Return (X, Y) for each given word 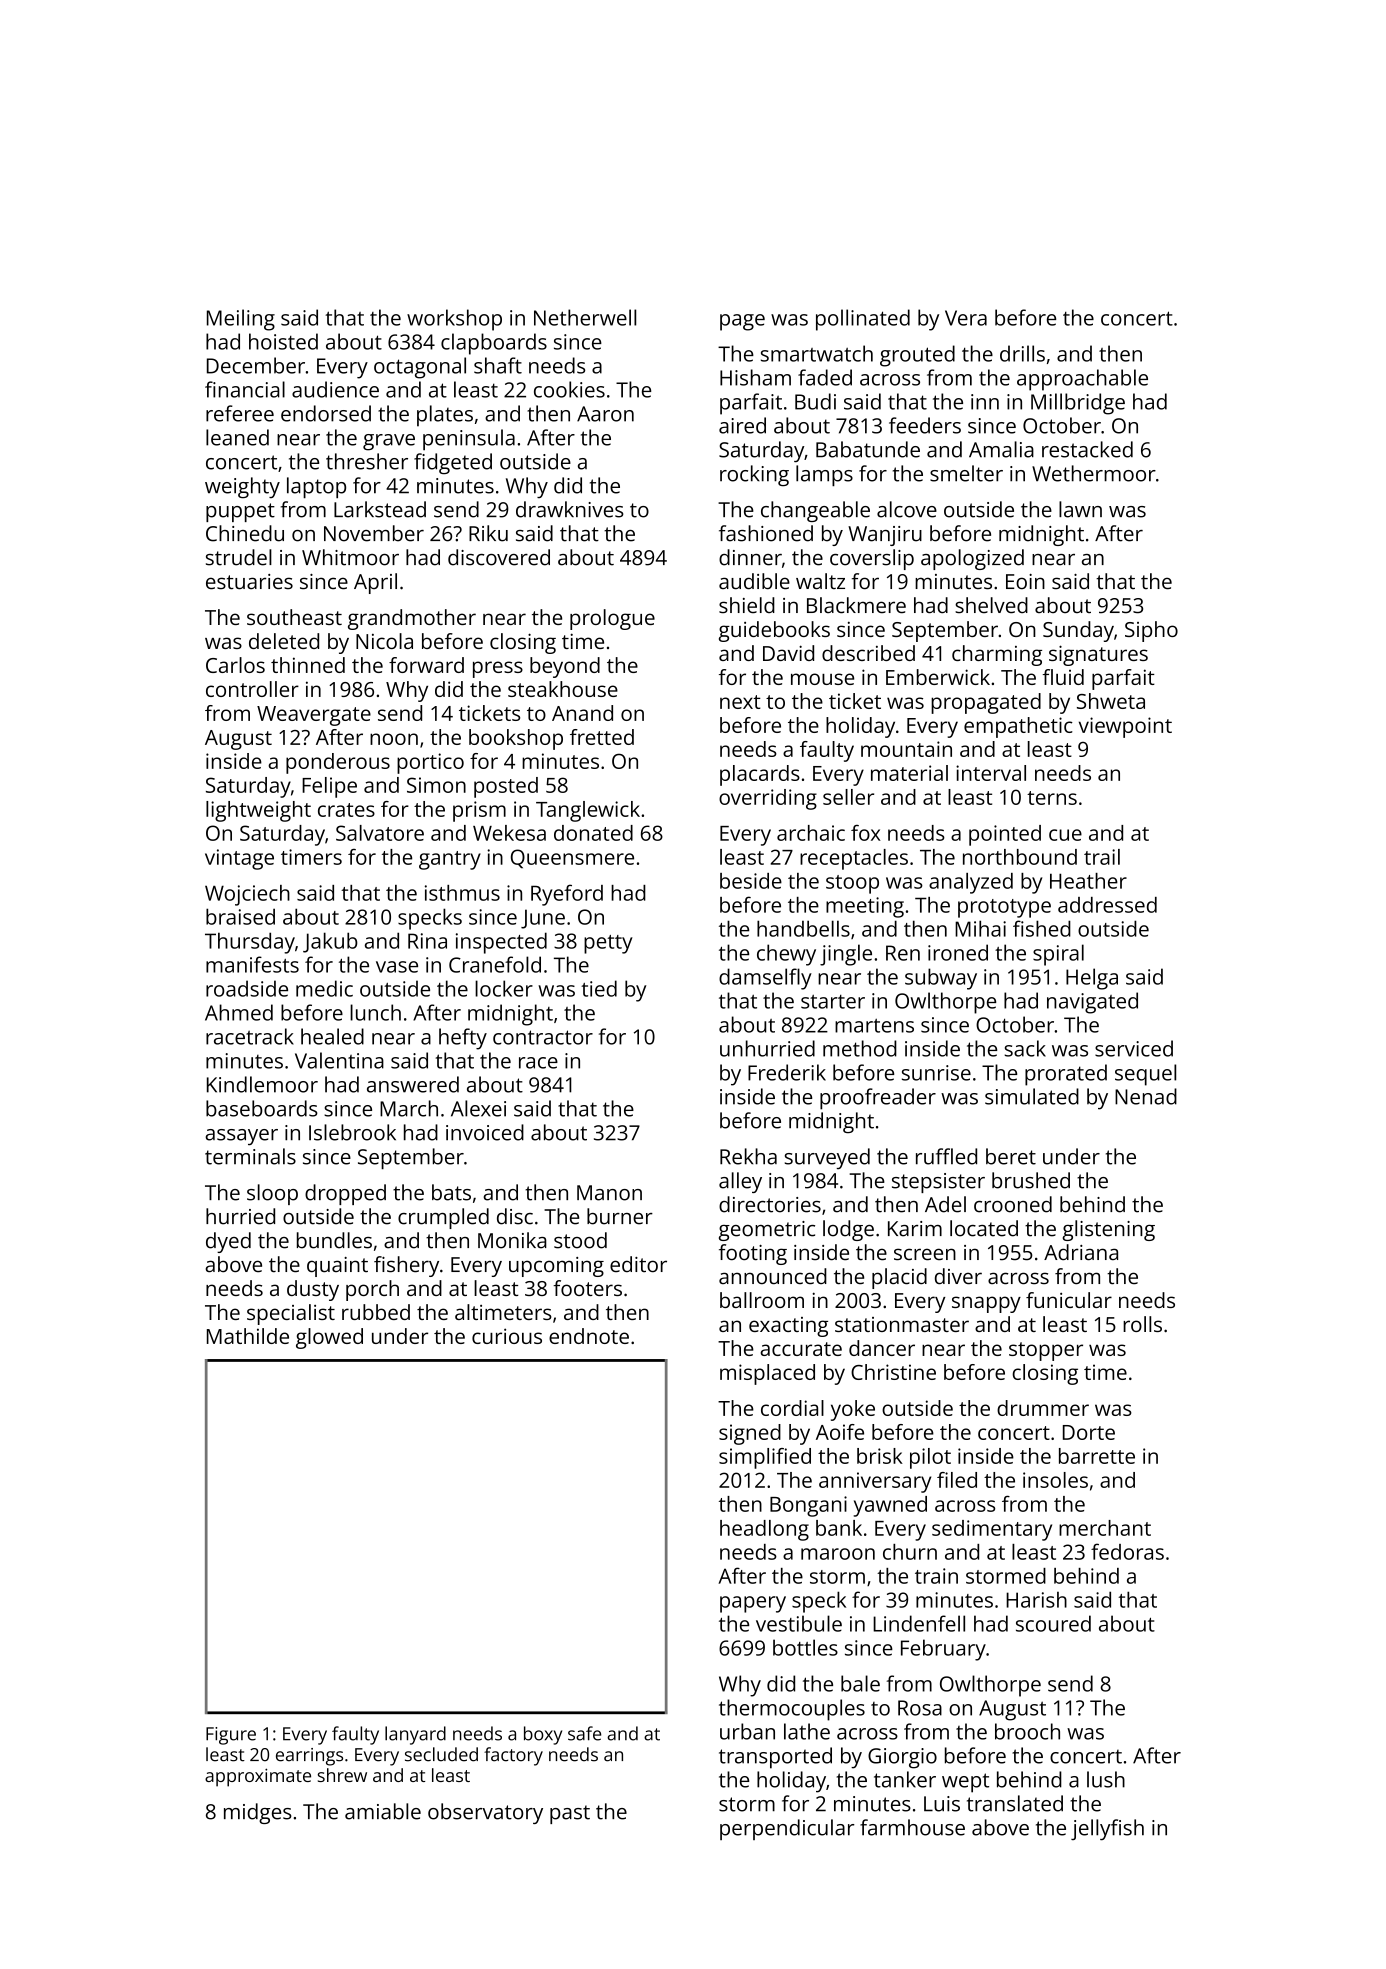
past (570, 1814)
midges (258, 1813)
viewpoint (1125, 727)
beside (751, 881)
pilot (930, 1458)
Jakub (330, 942)
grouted (917, 356)
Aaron (605, 414)
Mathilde (248, 1336)
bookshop (516, 739)
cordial (792, 1408)
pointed (1005, 835)
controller (252, 689)
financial (245, 389)
